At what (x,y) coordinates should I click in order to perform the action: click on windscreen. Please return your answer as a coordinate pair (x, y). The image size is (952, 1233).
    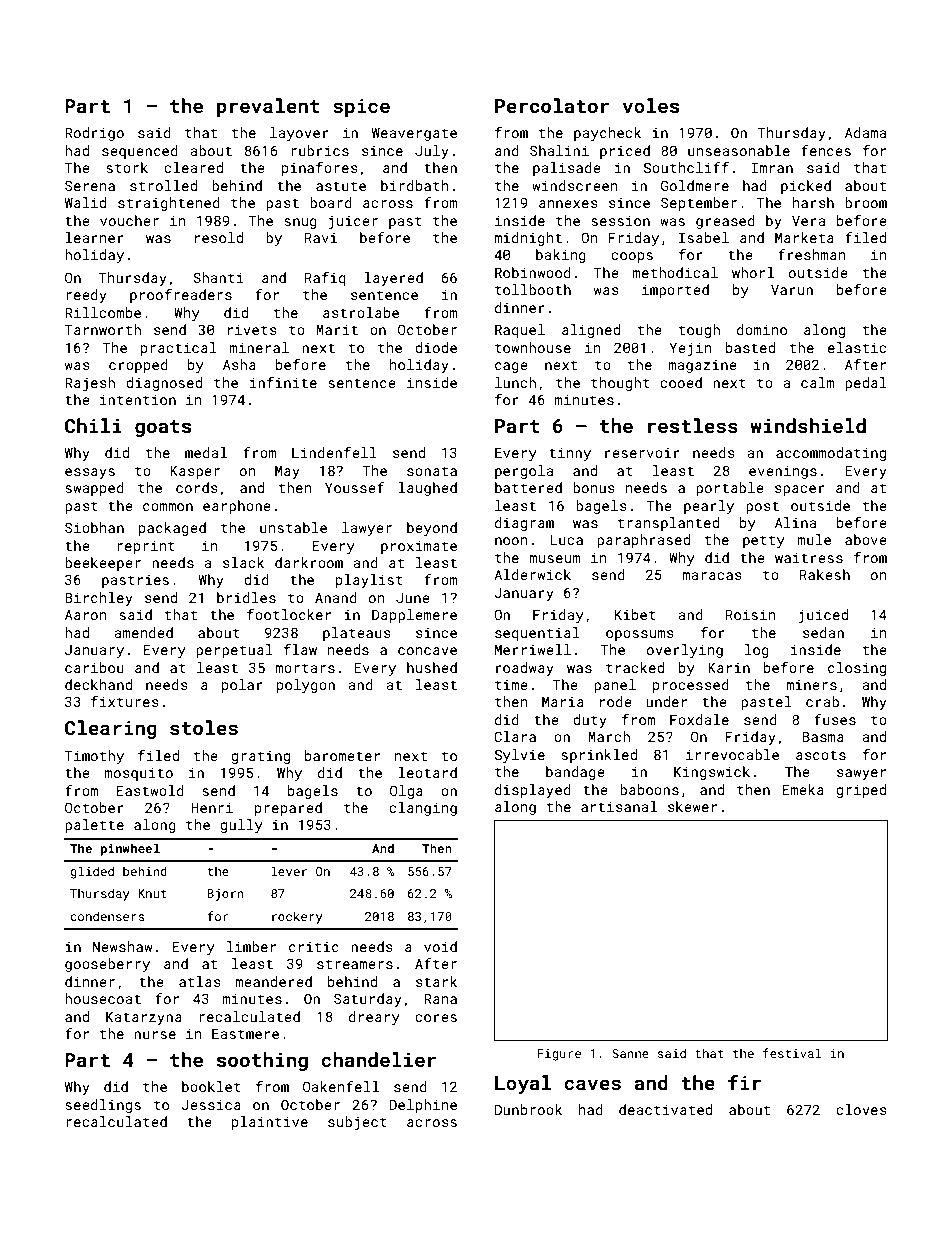
    Looking at the image, I should click on (574, 185).
